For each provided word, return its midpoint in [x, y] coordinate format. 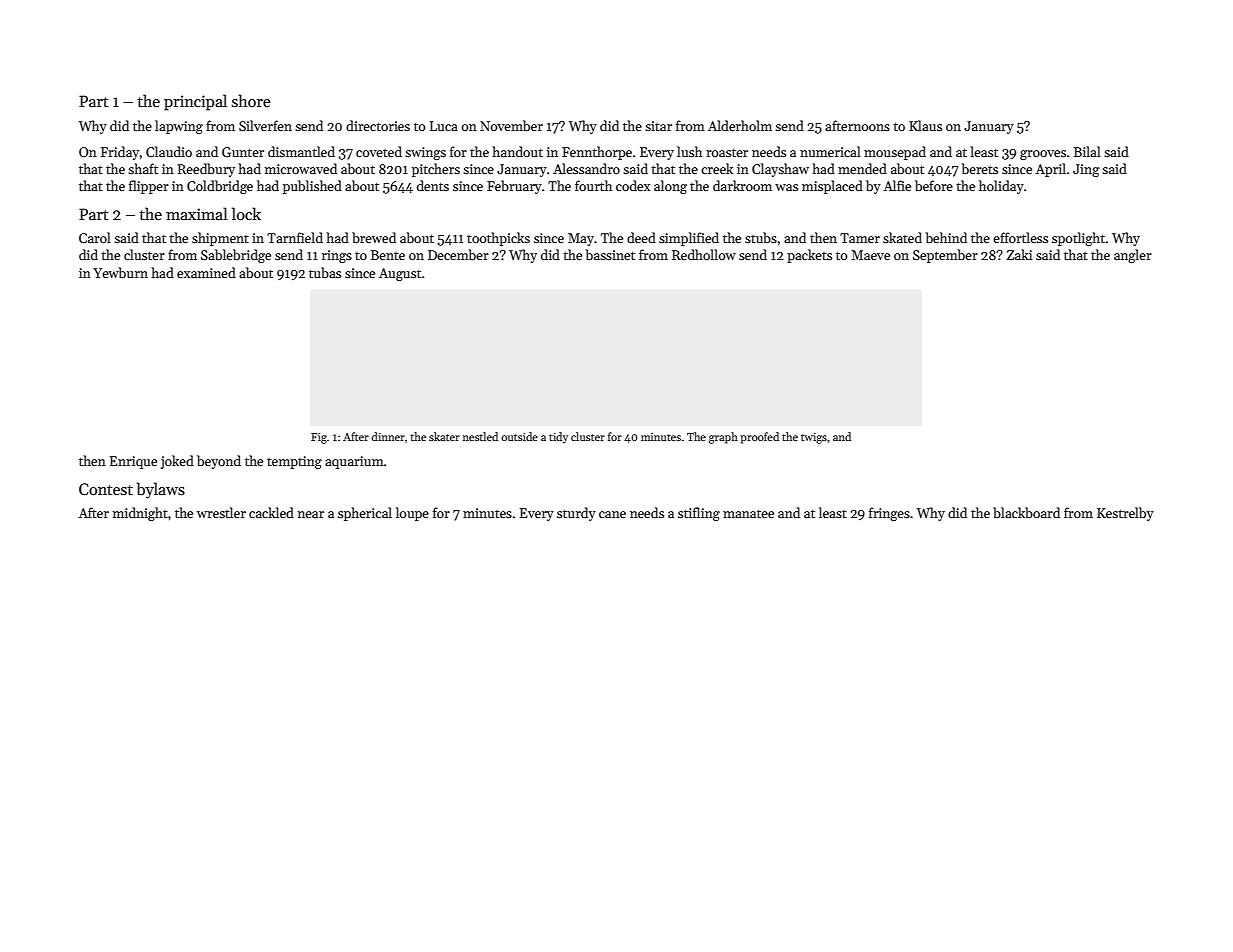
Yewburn [120, 272]
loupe [412, 514]
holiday [1001, 187]
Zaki [1019, 254]
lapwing [179, 127]
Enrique [133, 462]
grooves [1043, 155]
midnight [140, 514]
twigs [814, 438]
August [400, 274]
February [514, 187]
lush [689, 151]
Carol [95, 237]
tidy [558, 437]
